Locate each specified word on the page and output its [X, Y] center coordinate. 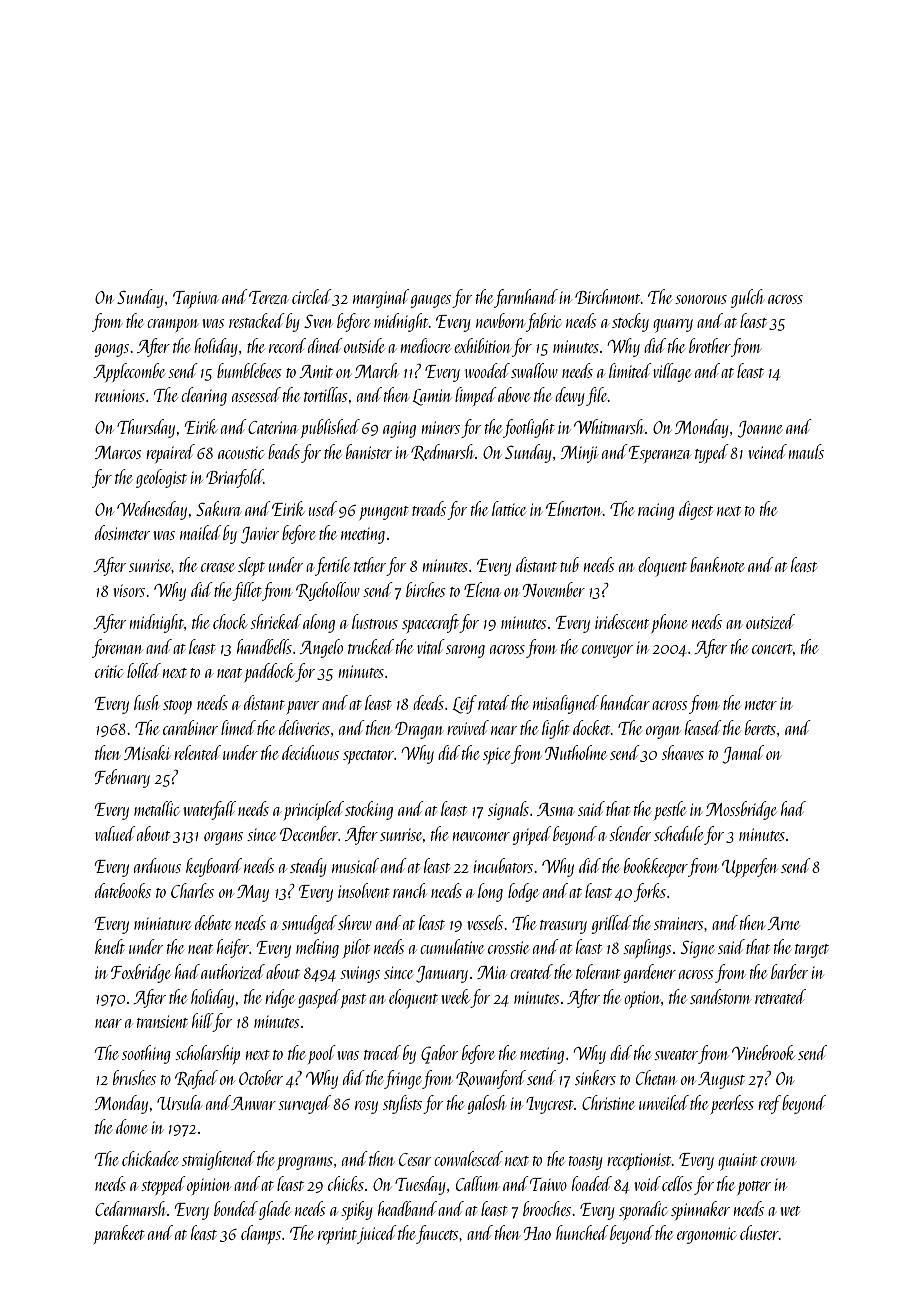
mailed [201, 532]
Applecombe [129, 372]
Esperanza [660, 454]
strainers [678, 923]
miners [441, 427]
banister [369, 451]
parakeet [119, 1234]
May [253, 893]
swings [360, 974]
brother [710, 345]
